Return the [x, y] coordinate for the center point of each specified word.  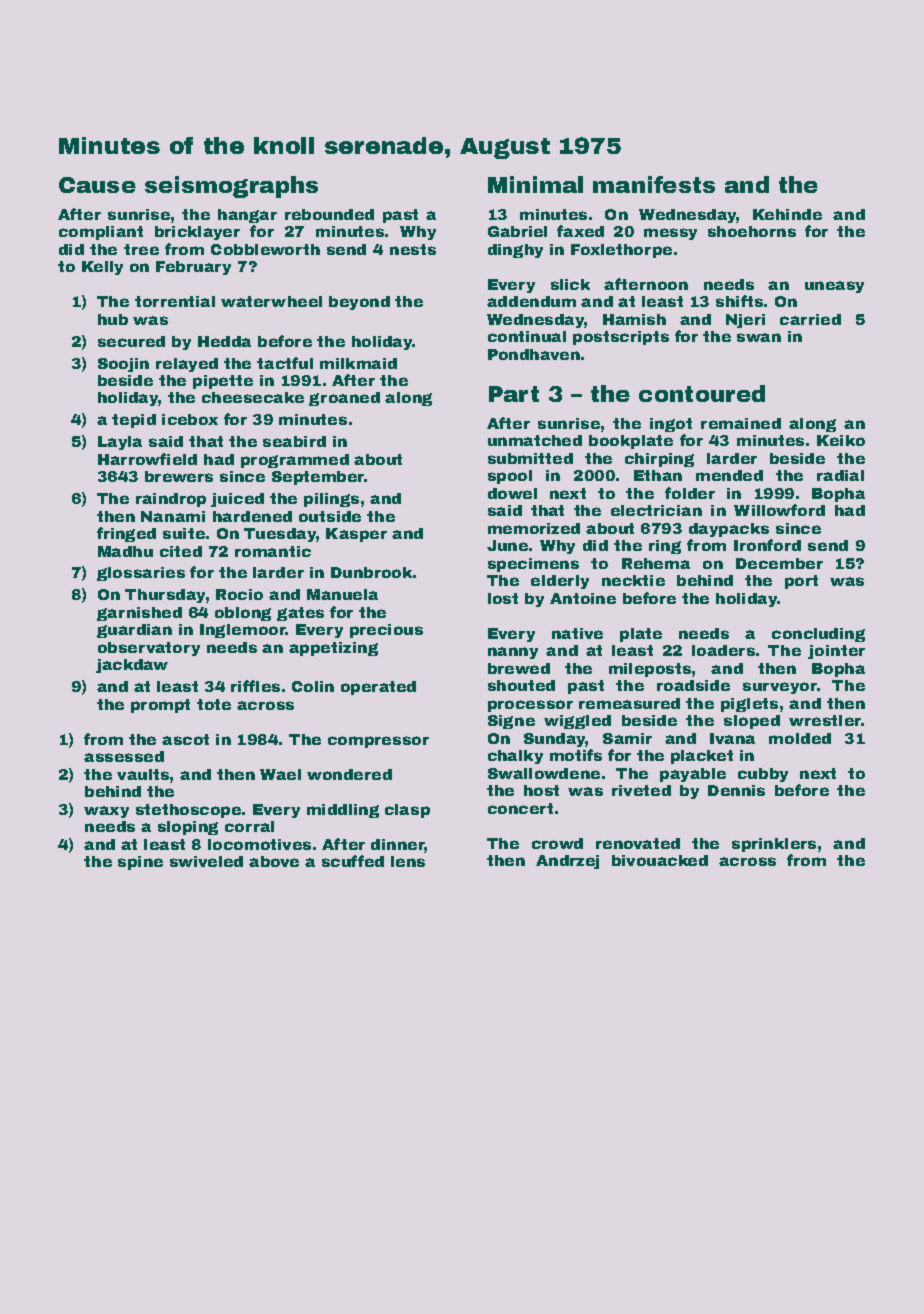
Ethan [658, 475]
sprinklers [774, 845]
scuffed [353, 861]
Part [514, 394]
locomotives [259, 844]
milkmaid [358, 363]
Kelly [102, 268]
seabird [294, 441]
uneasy [834, 287]
